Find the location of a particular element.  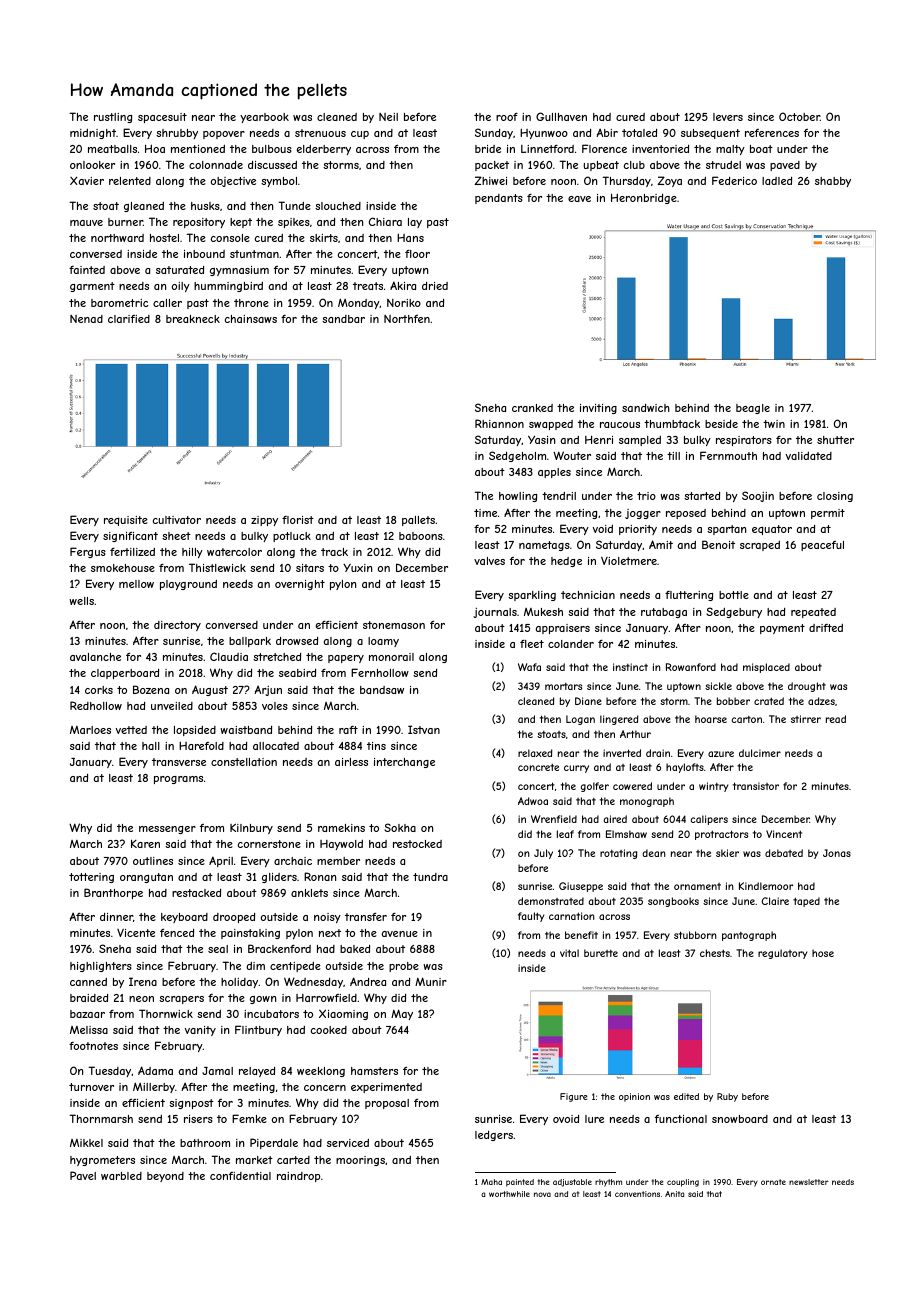

references is located at coordinates (772, 133).
